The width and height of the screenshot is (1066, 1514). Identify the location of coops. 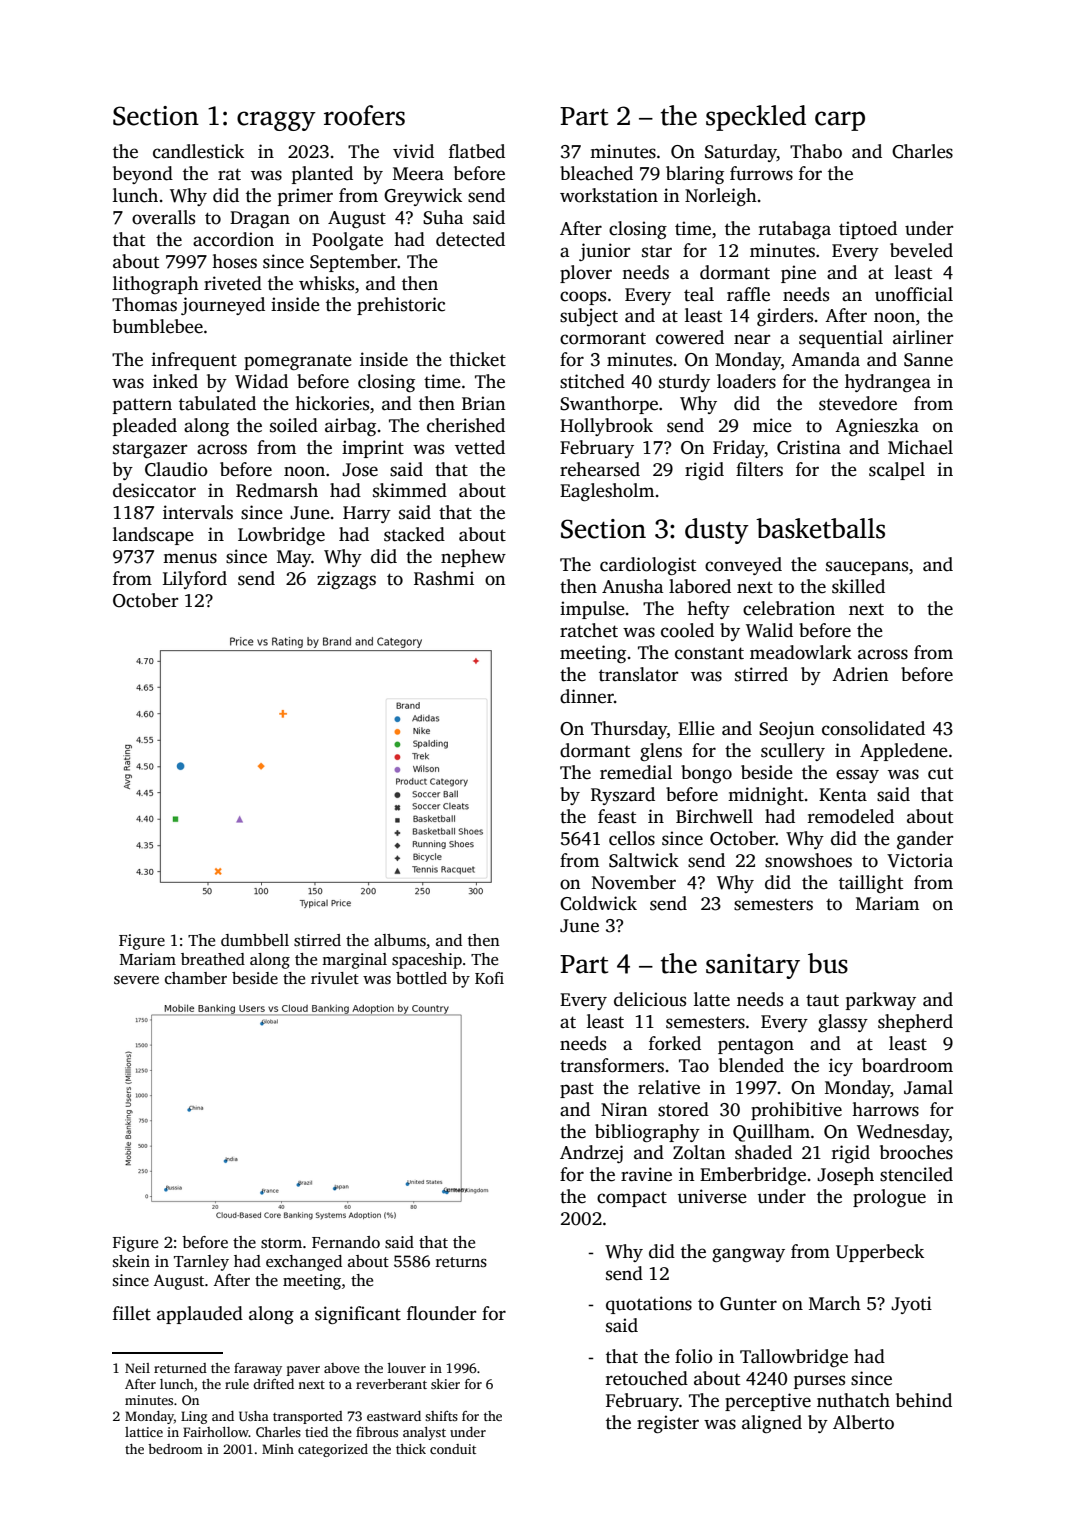
(583, 298).
